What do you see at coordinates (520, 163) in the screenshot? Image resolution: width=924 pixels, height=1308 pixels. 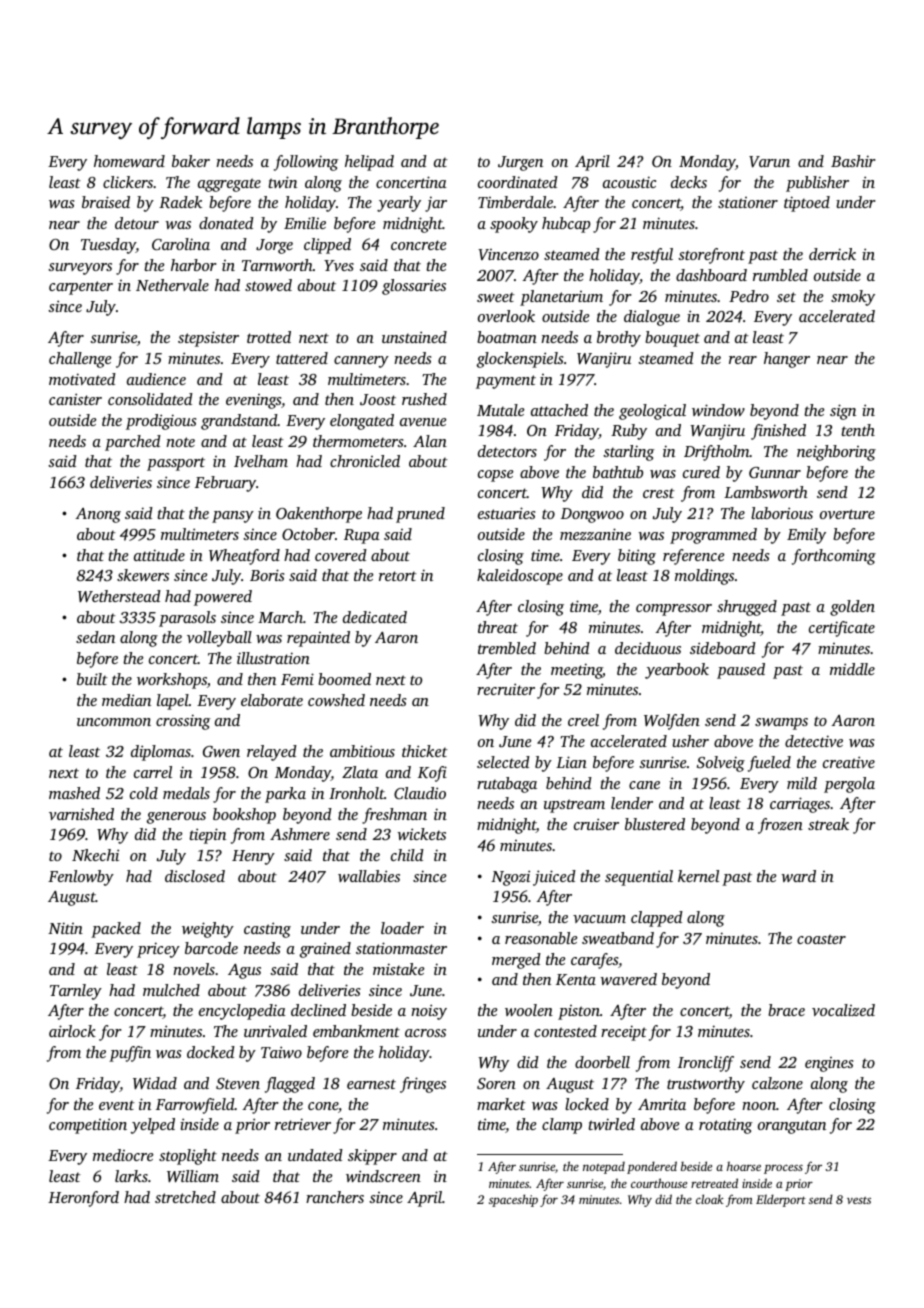 I see `Jurgen` at bounding box center [520, 163].
